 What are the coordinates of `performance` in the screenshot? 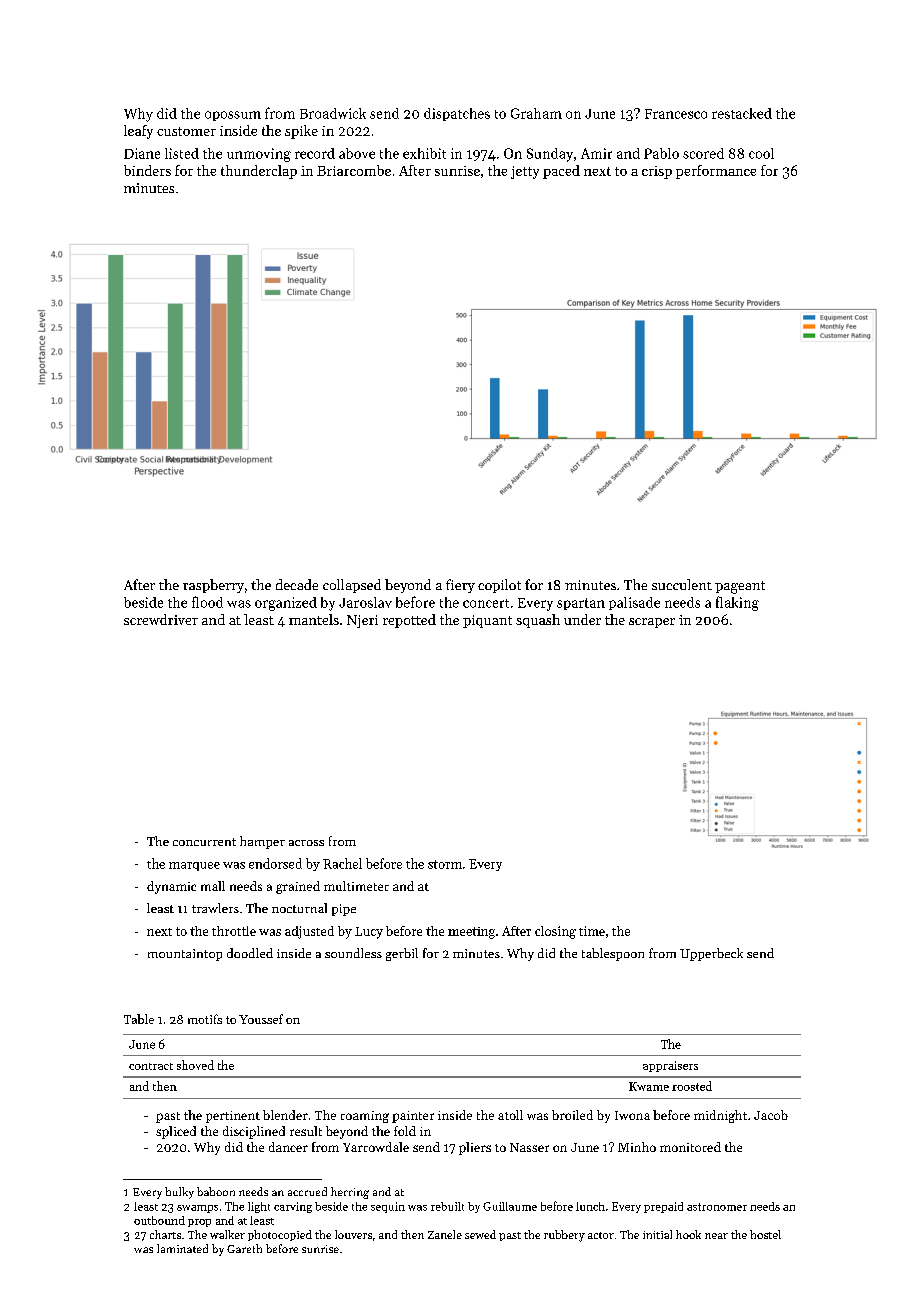 It's located at (716, 172).
